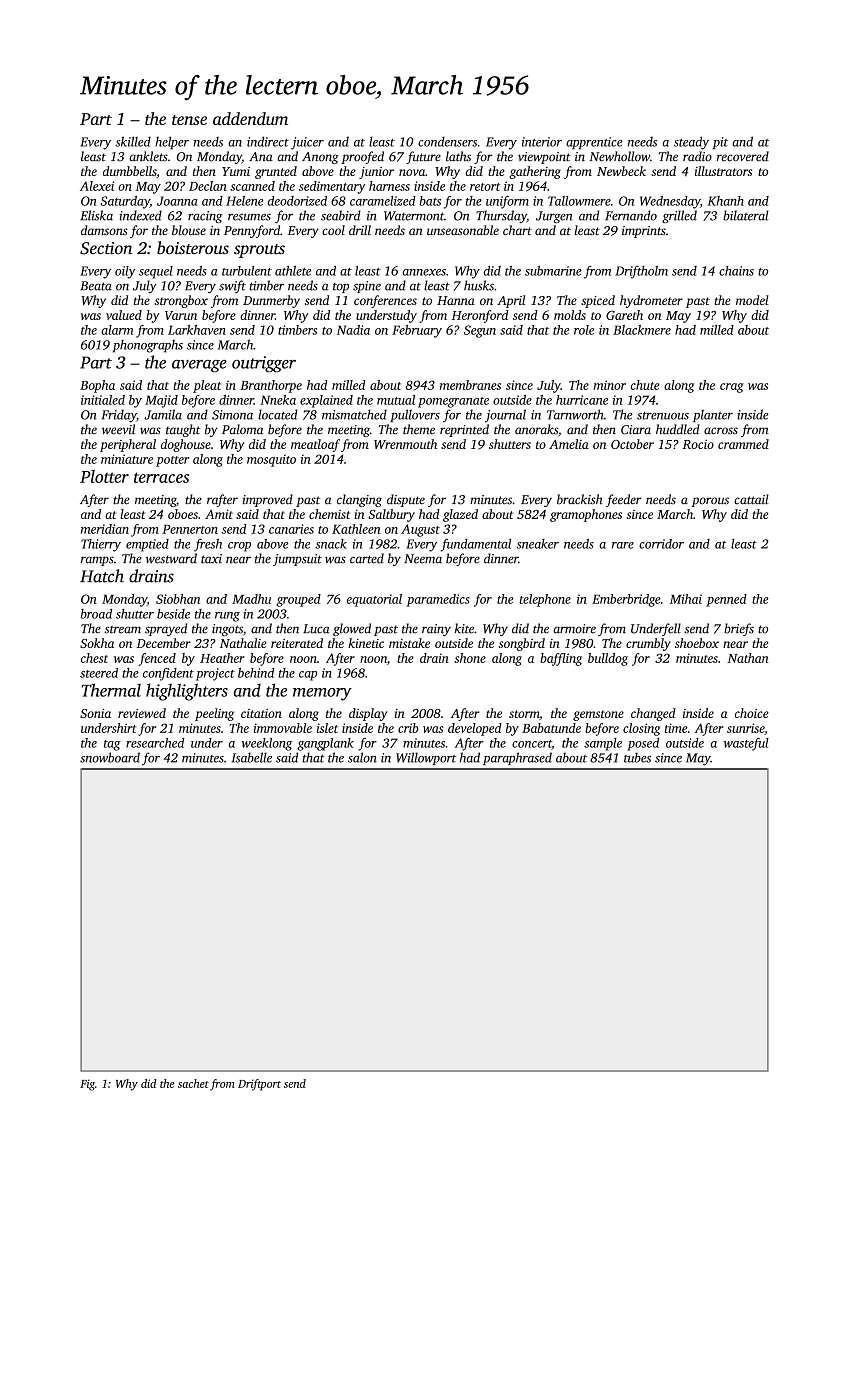  What do you see at coordinates (743, 156) in the screenshot?
I see `recovered` at bounding box center [743, 156].
